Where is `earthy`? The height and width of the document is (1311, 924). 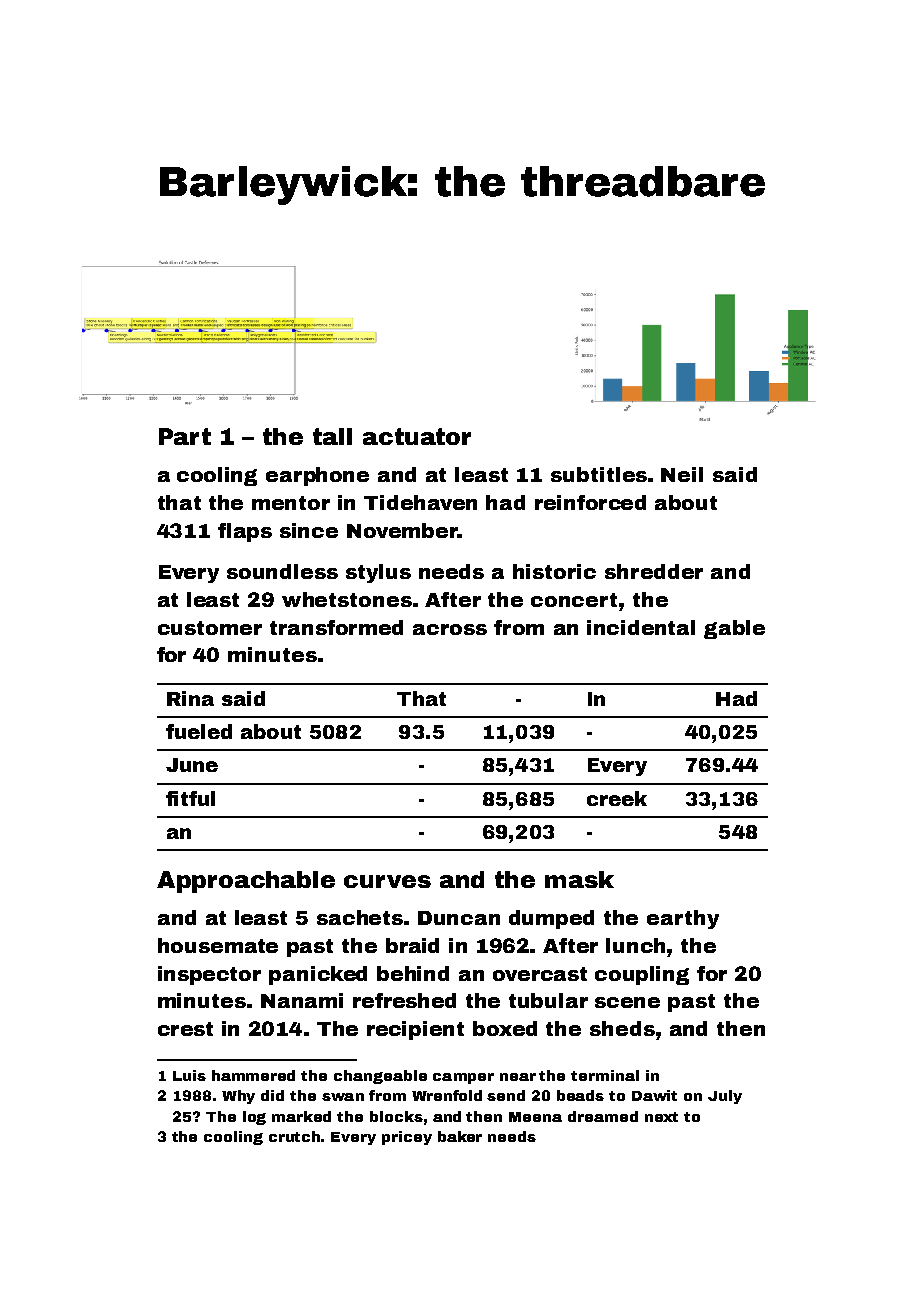
earthy is located at coordinates (683, 919).
